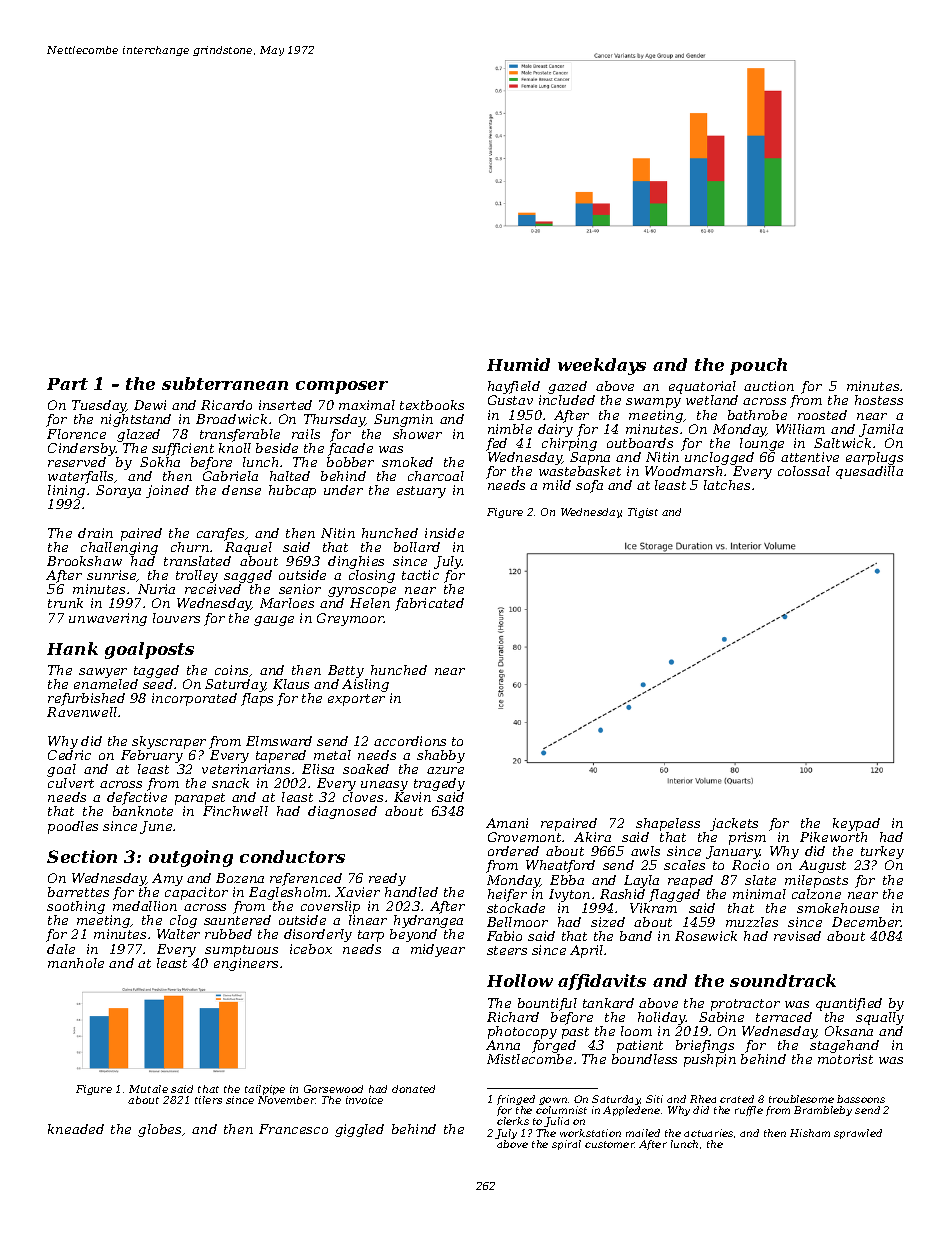 This screenshot has height=1233, width=952. What do you see at coordinates (752, 922) in the screenshot?
I see `muzzles` at bounding box center [752, 922].
